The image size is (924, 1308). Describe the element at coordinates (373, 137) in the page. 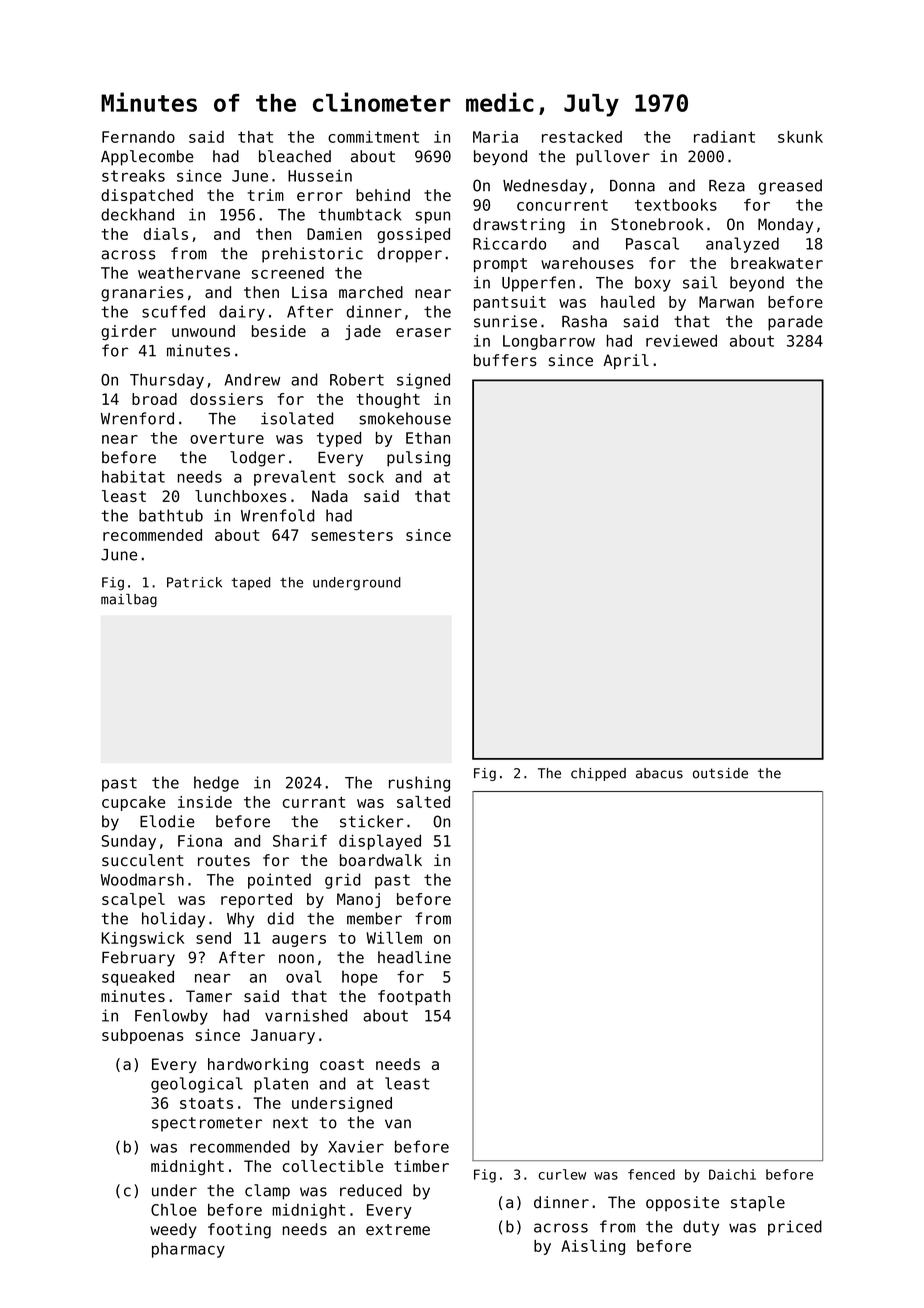

I see `commitment` at that location.
